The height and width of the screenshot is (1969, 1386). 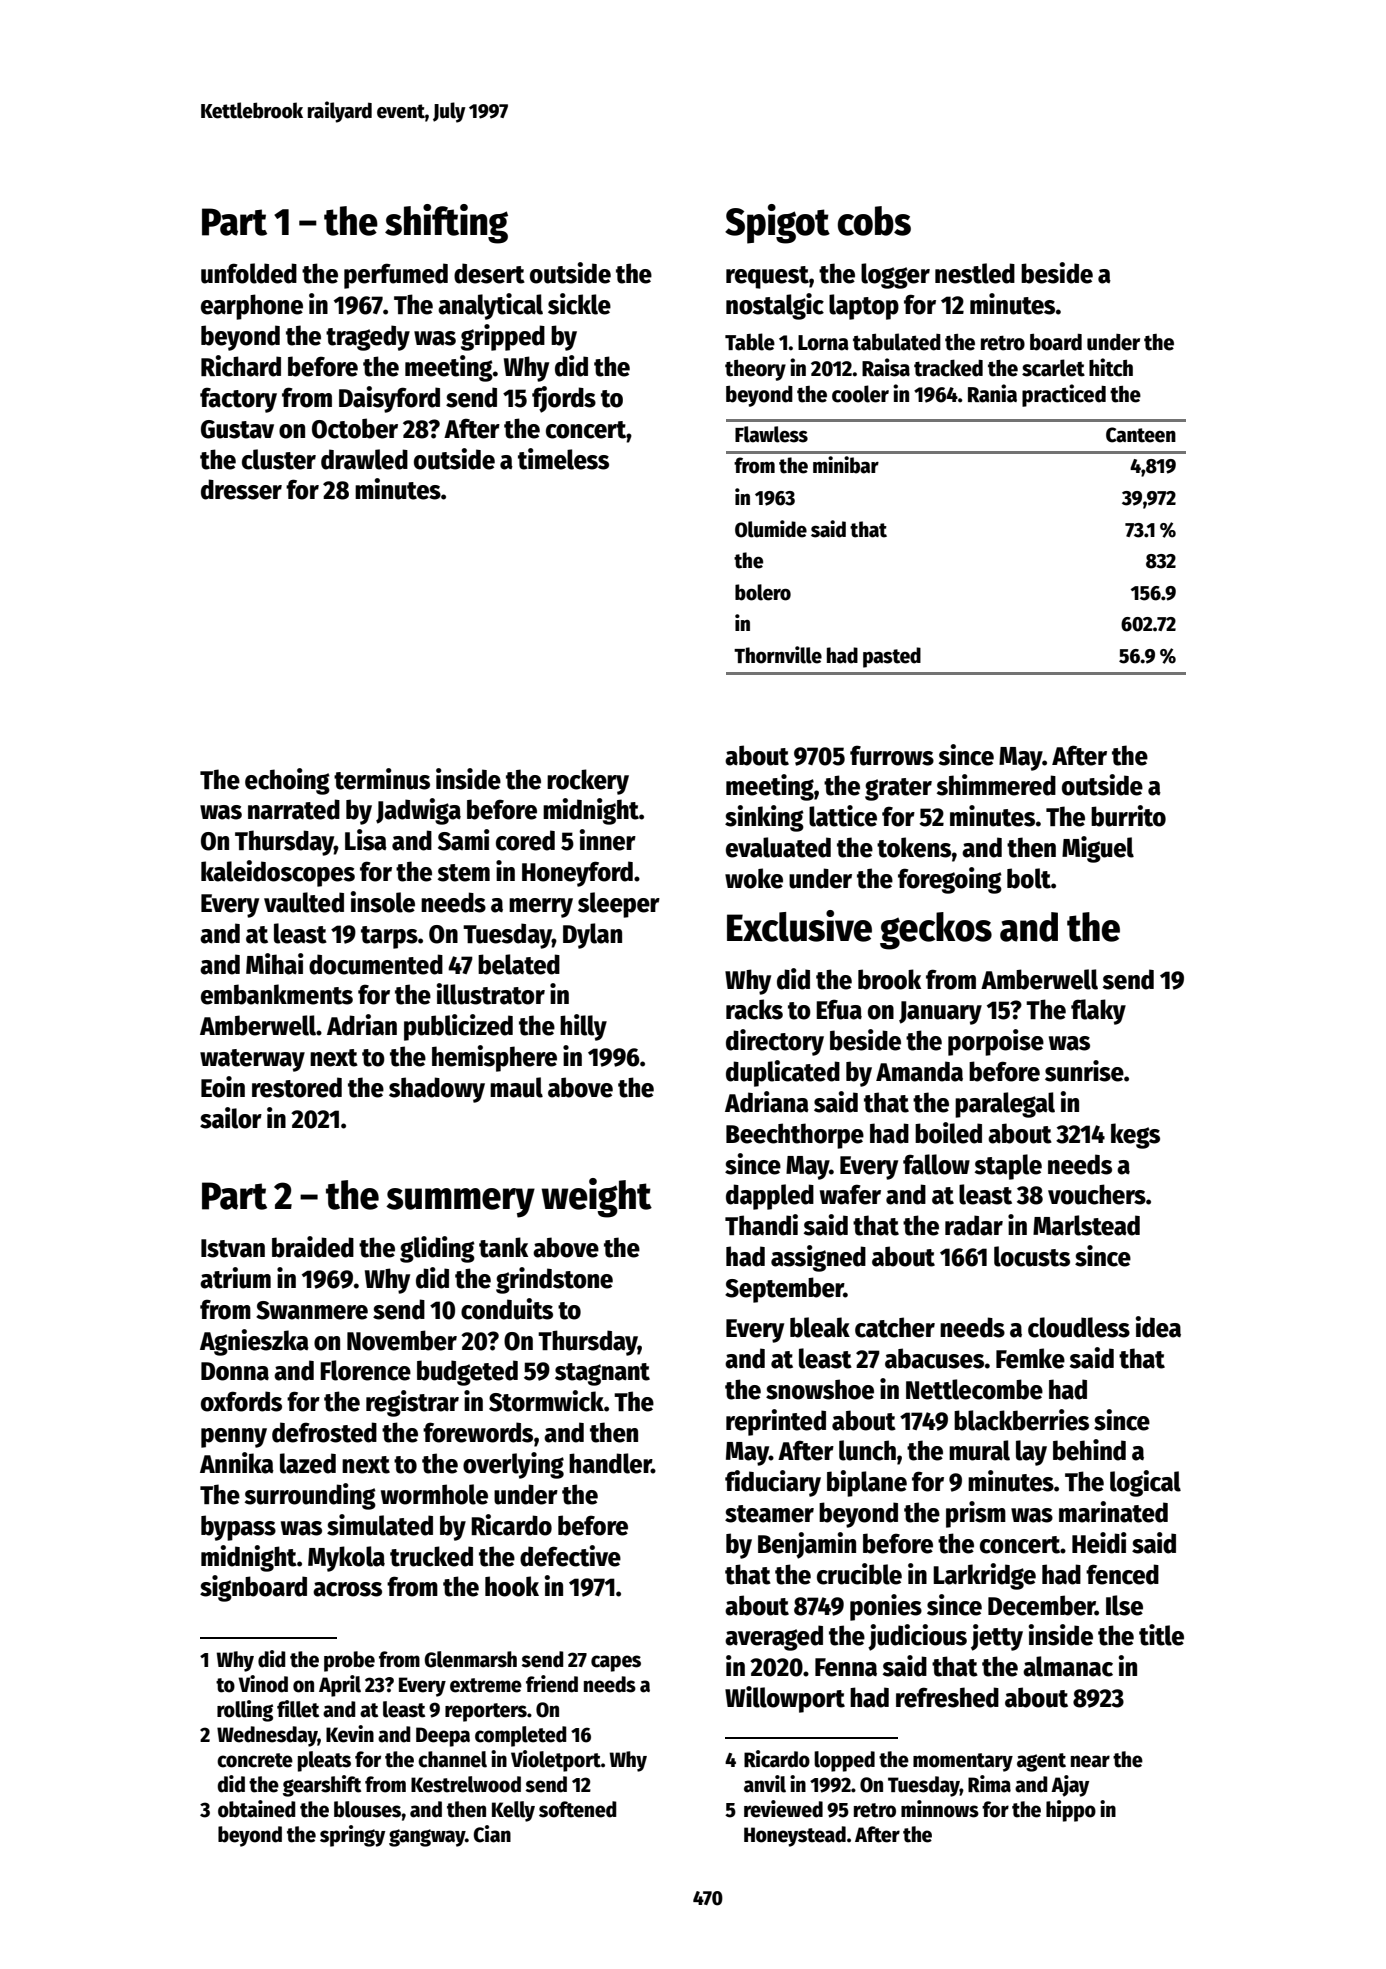 What do you see at coordinates (767, 277) in the screenshot?
I see `request` at bounding box center [767, 277].
